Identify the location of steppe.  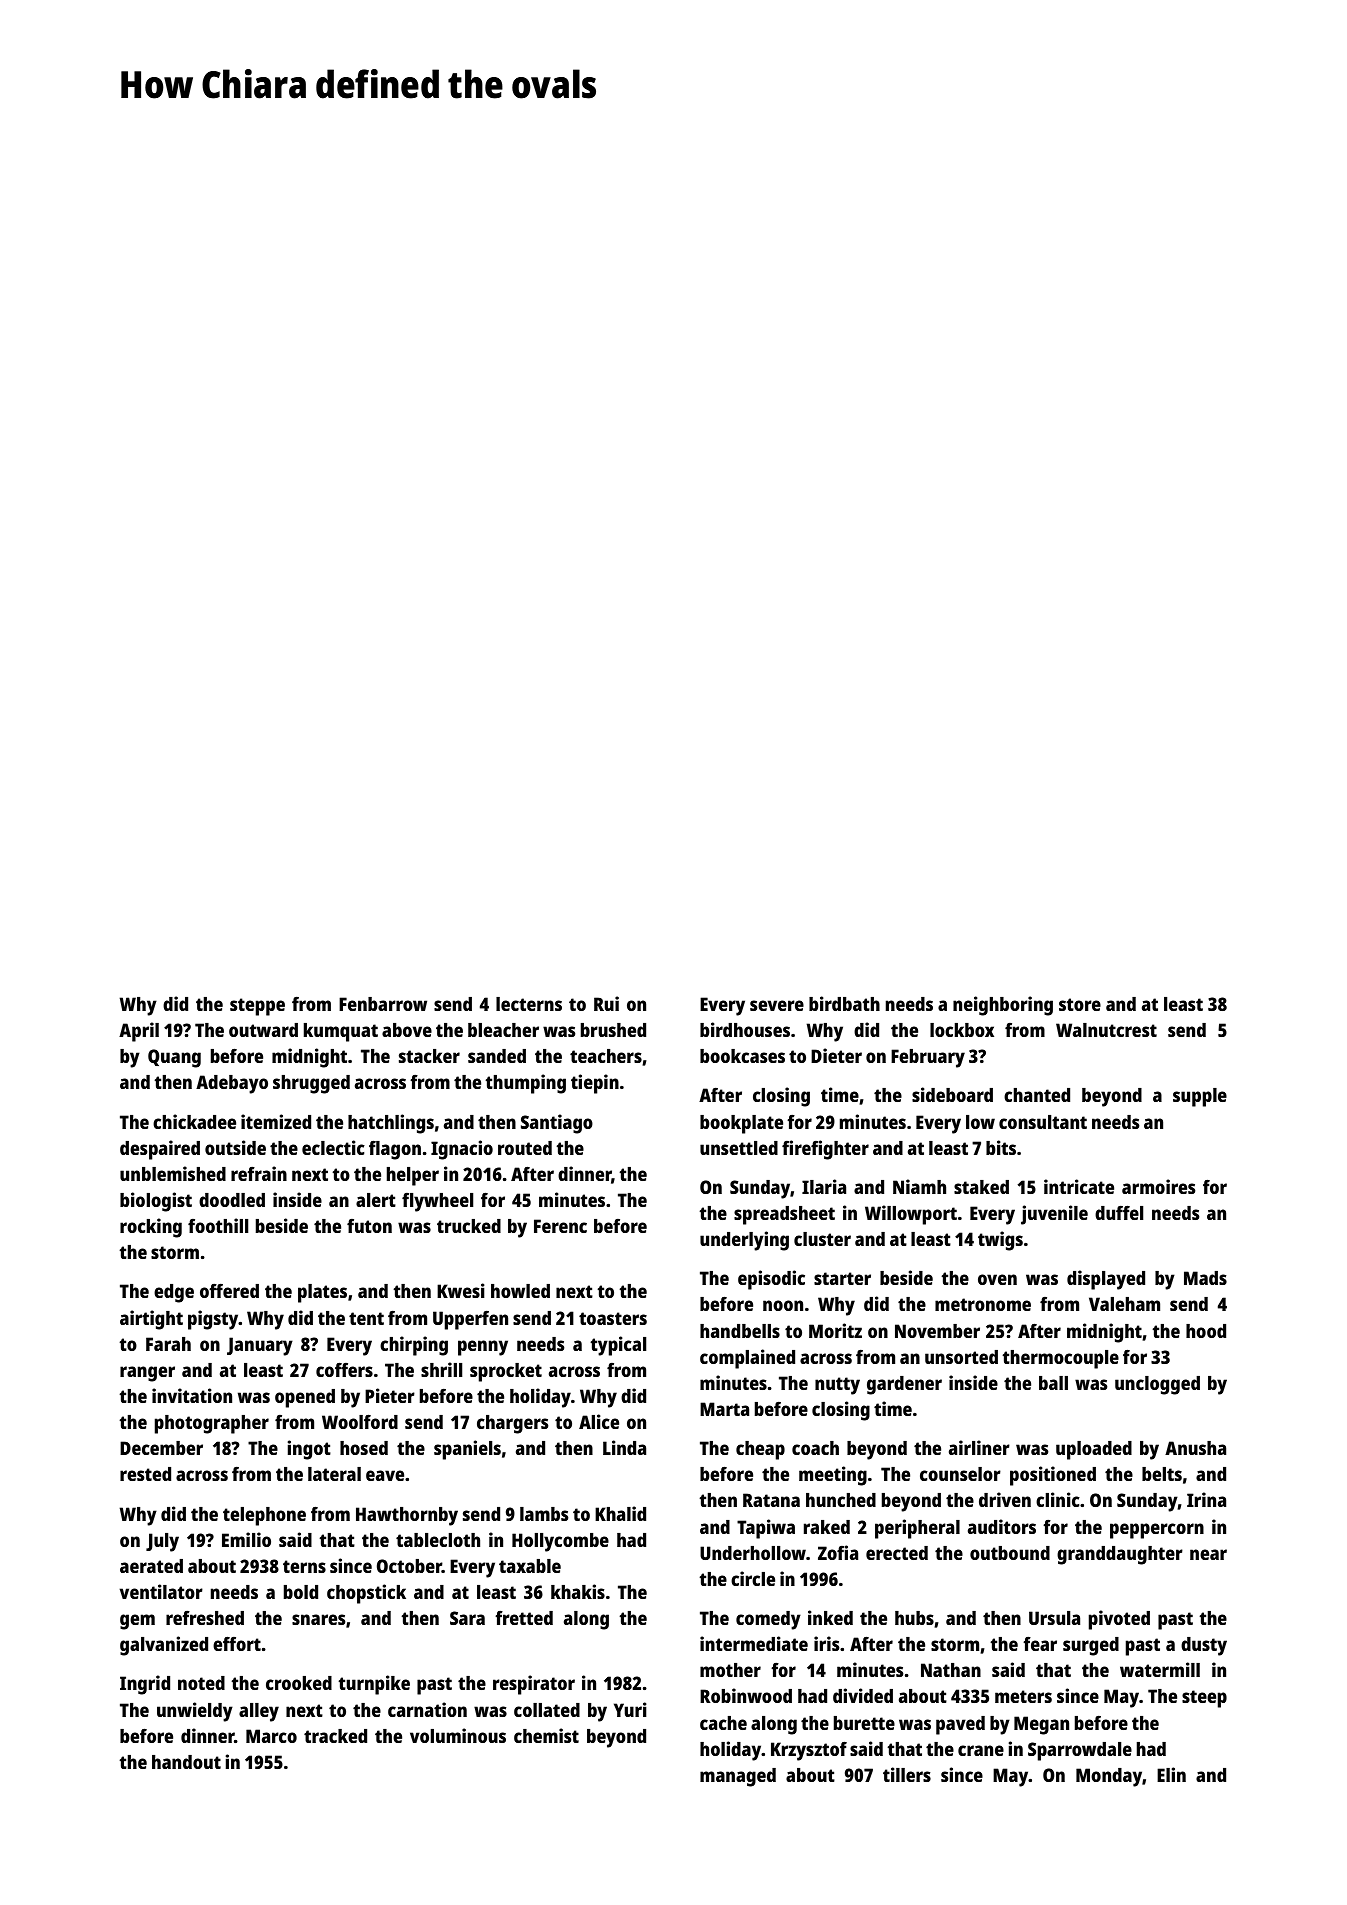
(257, 1007).
